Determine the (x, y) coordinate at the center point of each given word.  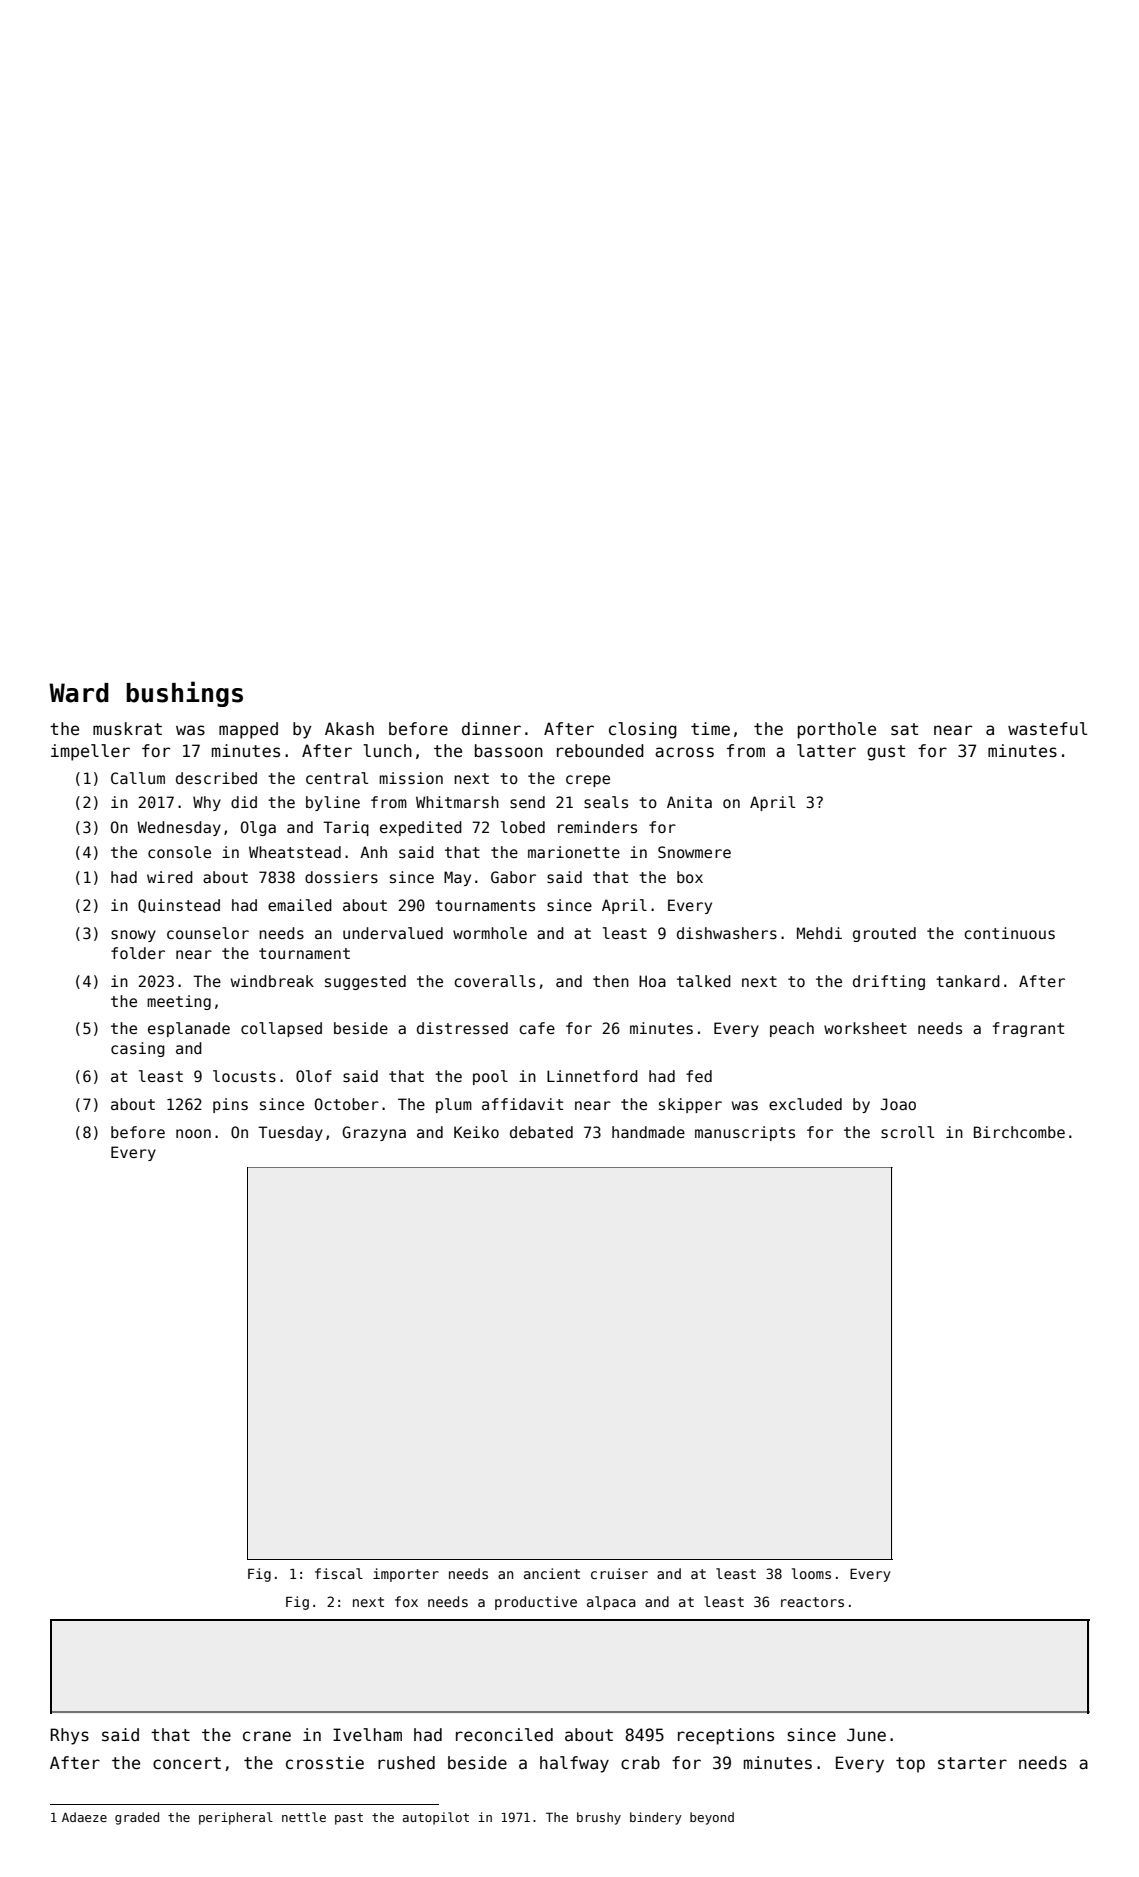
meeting (179, 1002)
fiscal (339, 1573)
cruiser (619, 1573)
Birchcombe (1019, 1132)
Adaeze (84, 1817)
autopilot (436, 1818)
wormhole (490, 933)
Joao (898, 1104)
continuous (1009, 933)
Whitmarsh (457, 802)
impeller (90, 752)
